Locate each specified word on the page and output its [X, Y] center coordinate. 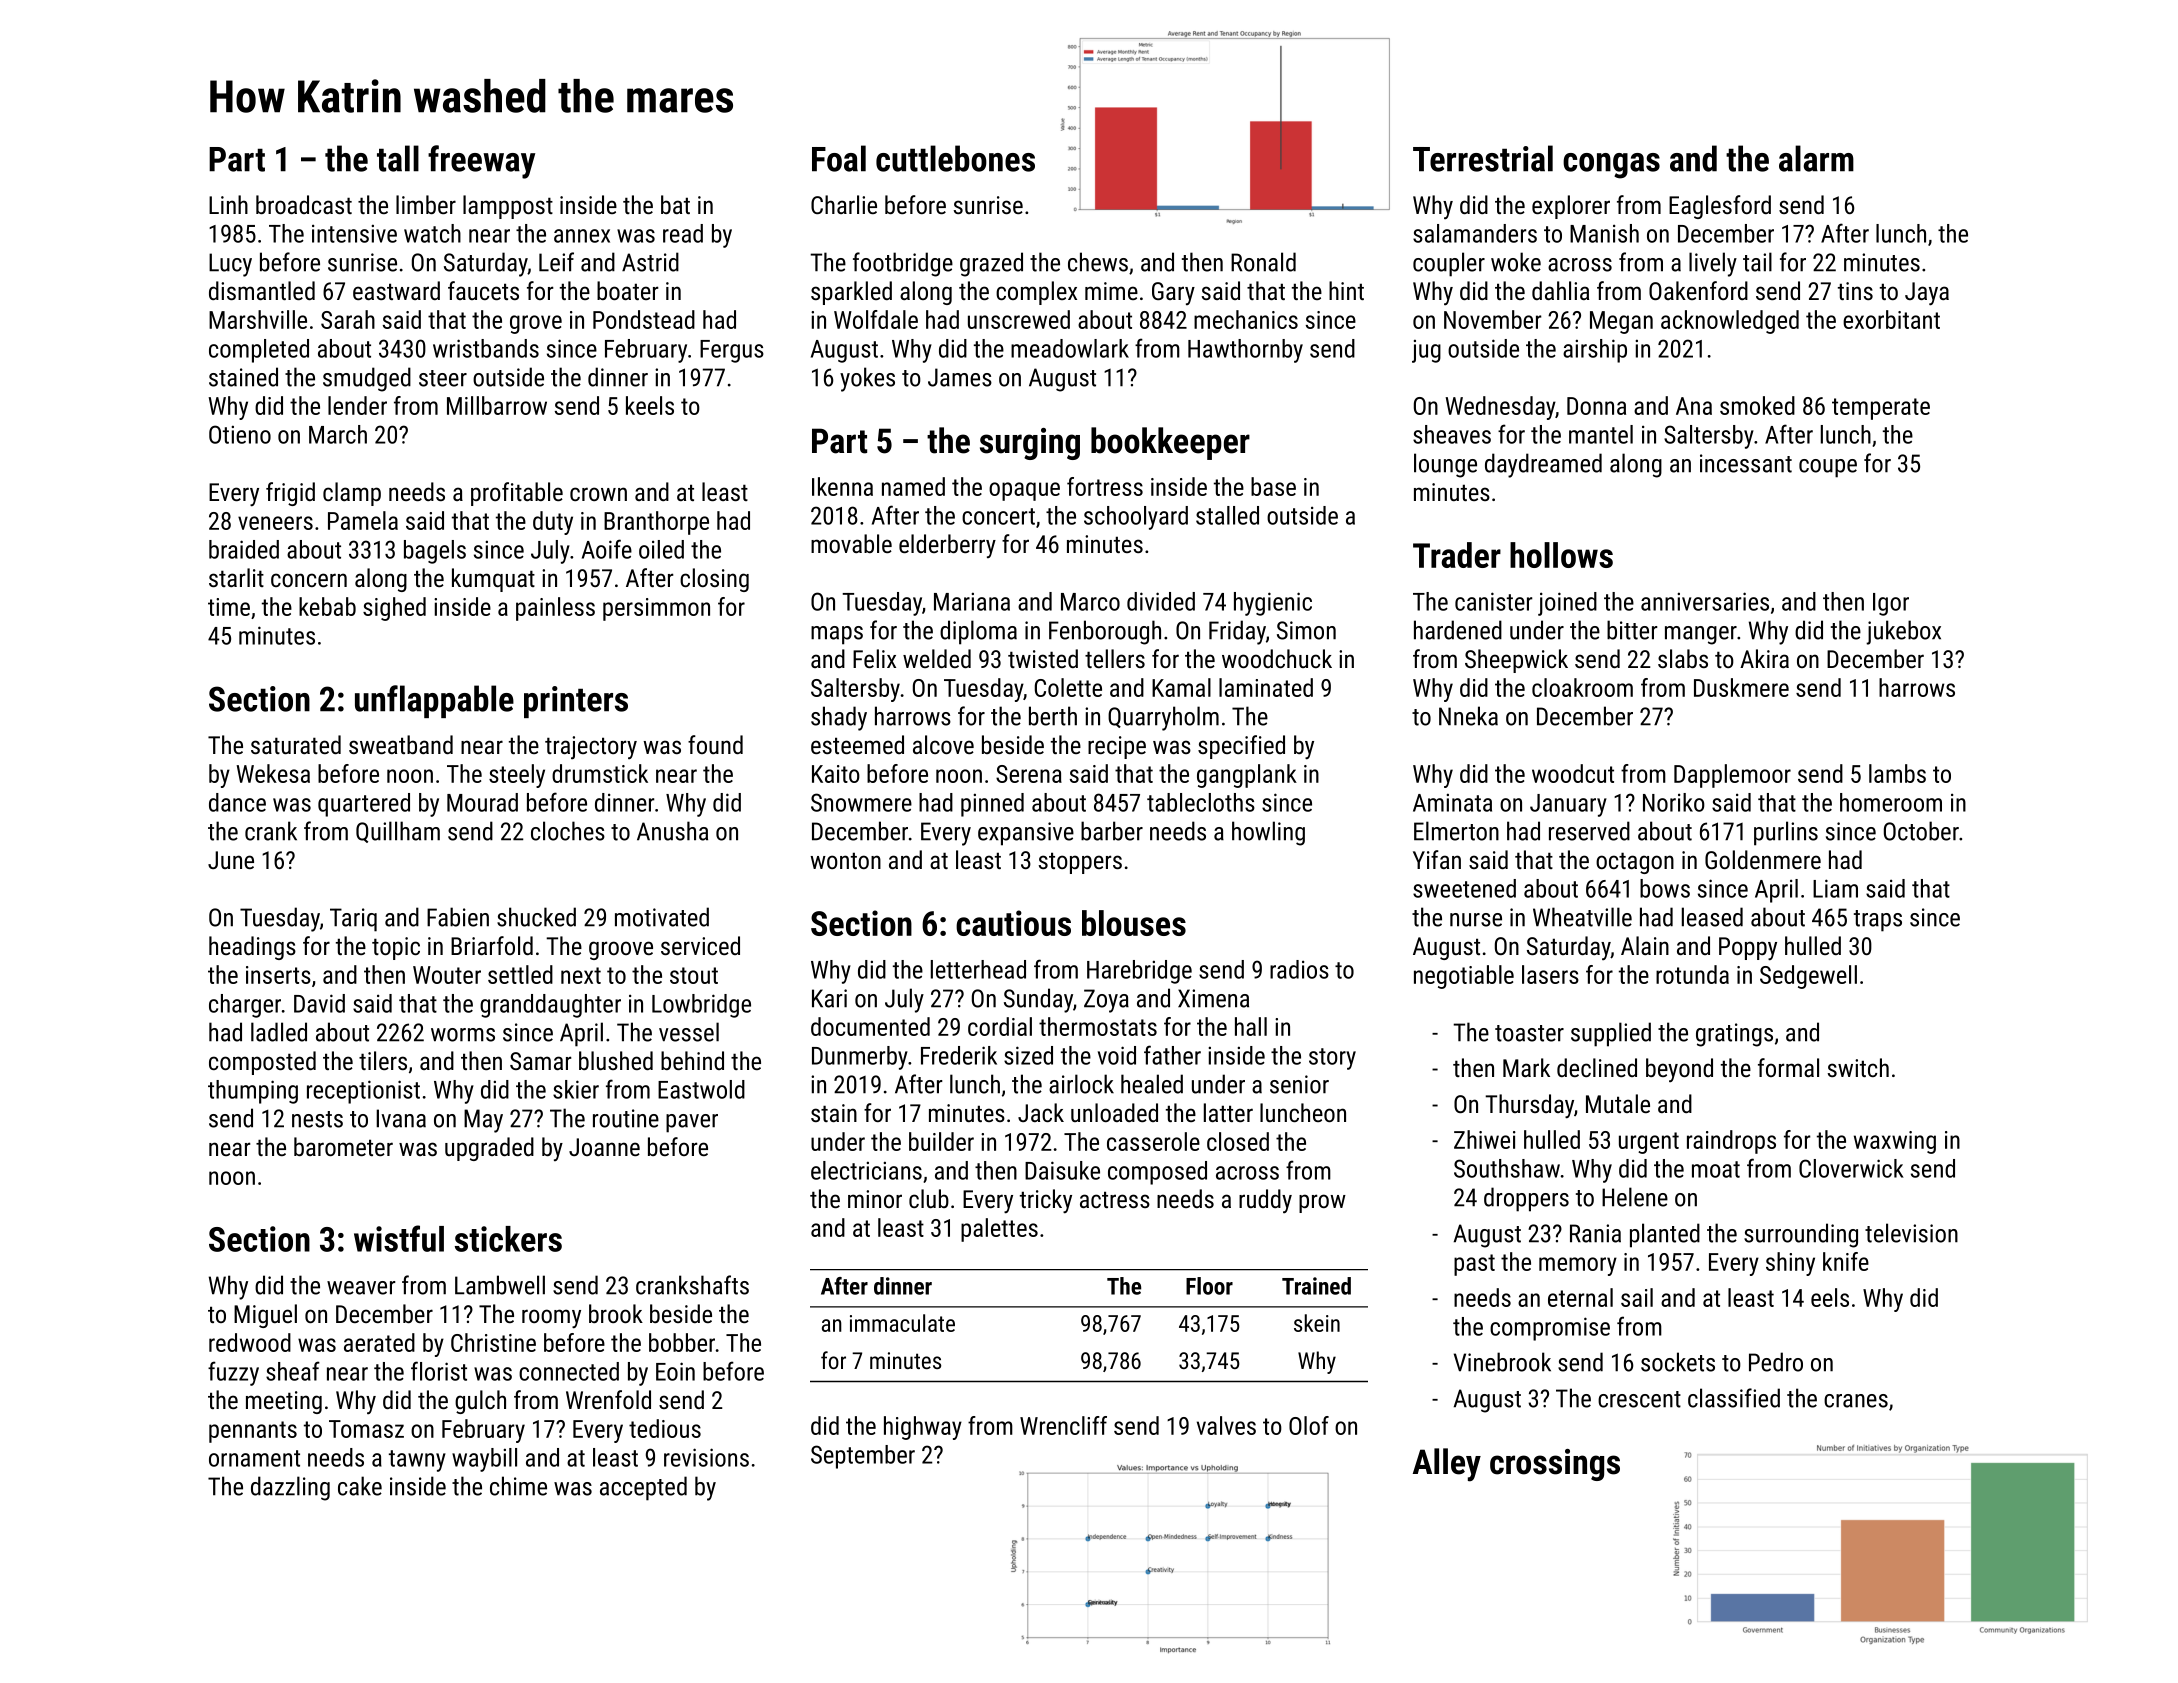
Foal [839, 158]
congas [1611, 166]
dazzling [290, 1488]
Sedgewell [1808, 977]
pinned [992, 805]
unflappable [434, 701]
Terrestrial [1483, 158]
